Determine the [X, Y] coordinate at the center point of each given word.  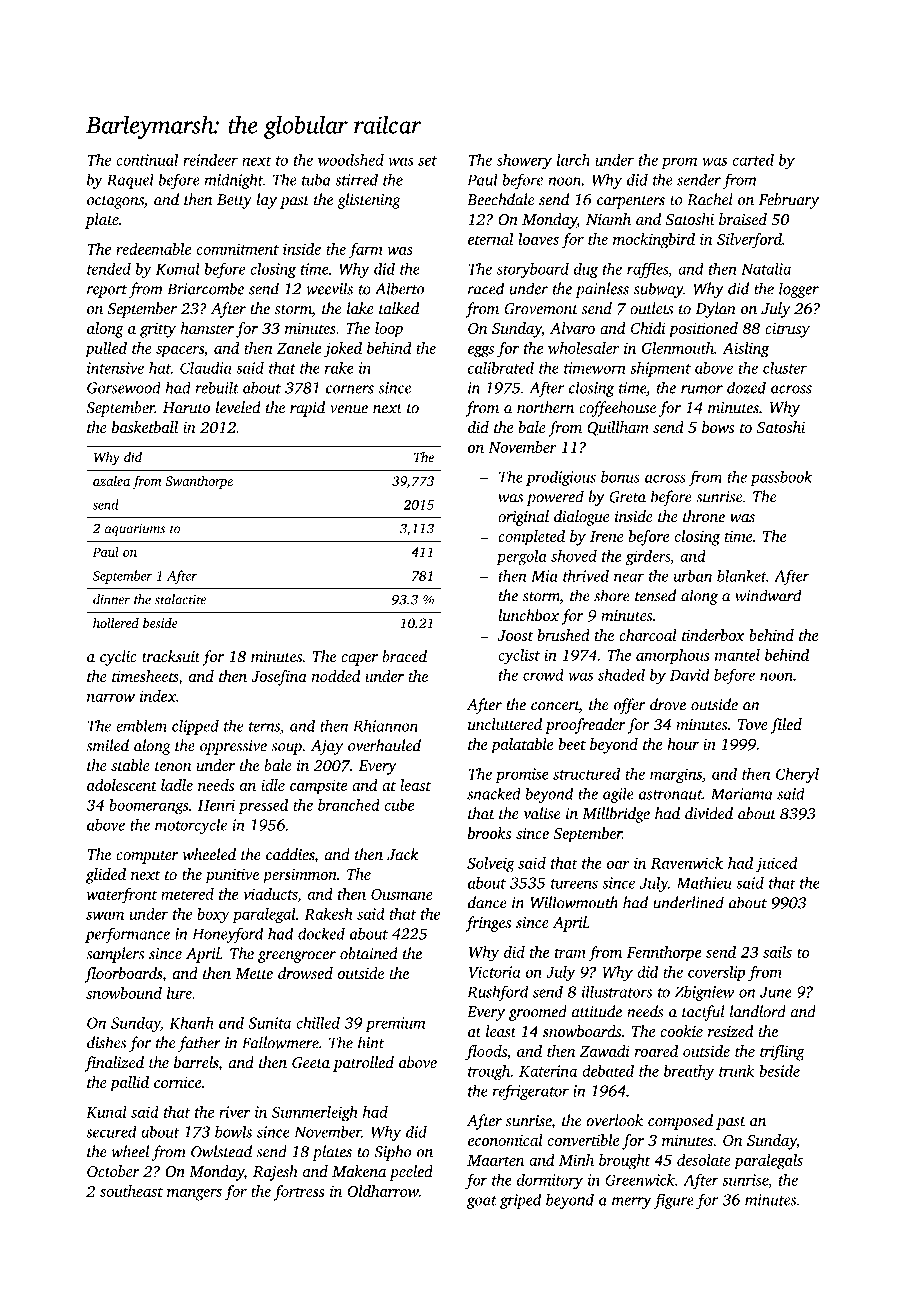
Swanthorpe [199, 482]
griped [520, 1201]
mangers [194, 1195]
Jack [403, 854]
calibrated [501, 367]
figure [674, 1201]
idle [273, 785]
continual [147, 160]
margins [676, 775]
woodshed [351, 159]
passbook [781, 478]
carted [753, 160]
